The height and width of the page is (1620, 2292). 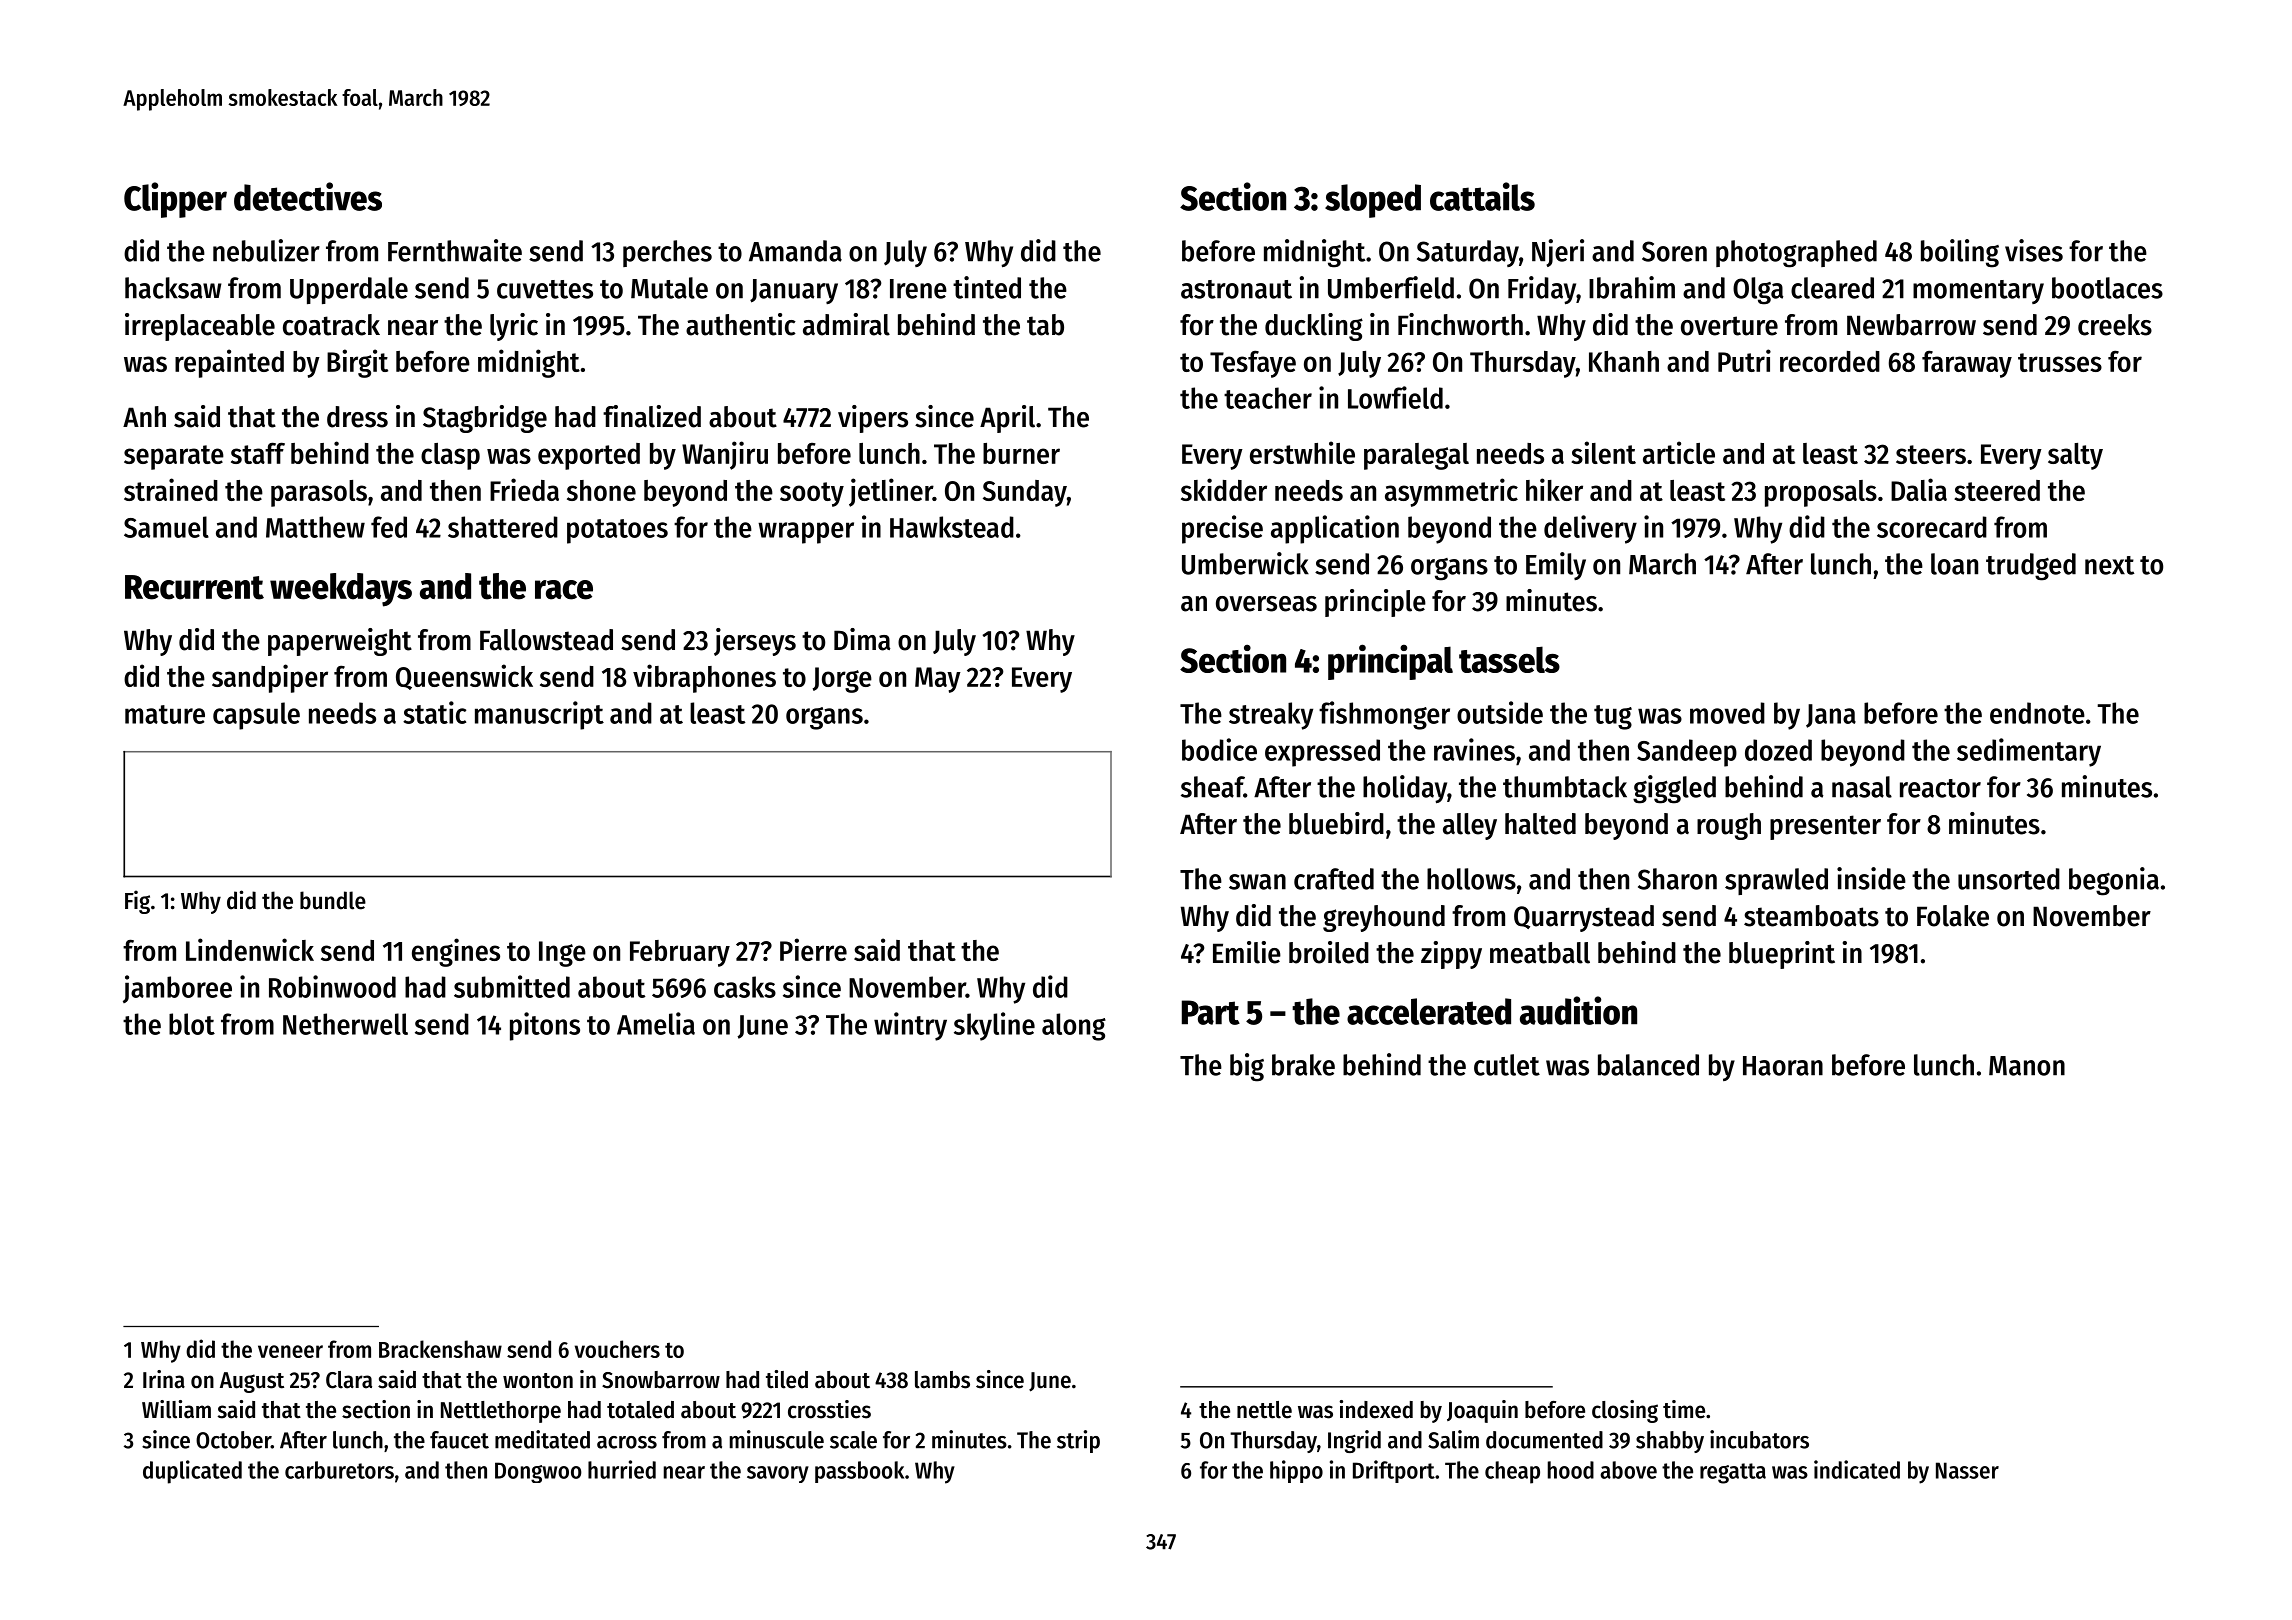 I want to click on Part, so click(x=1211, y=1012).
